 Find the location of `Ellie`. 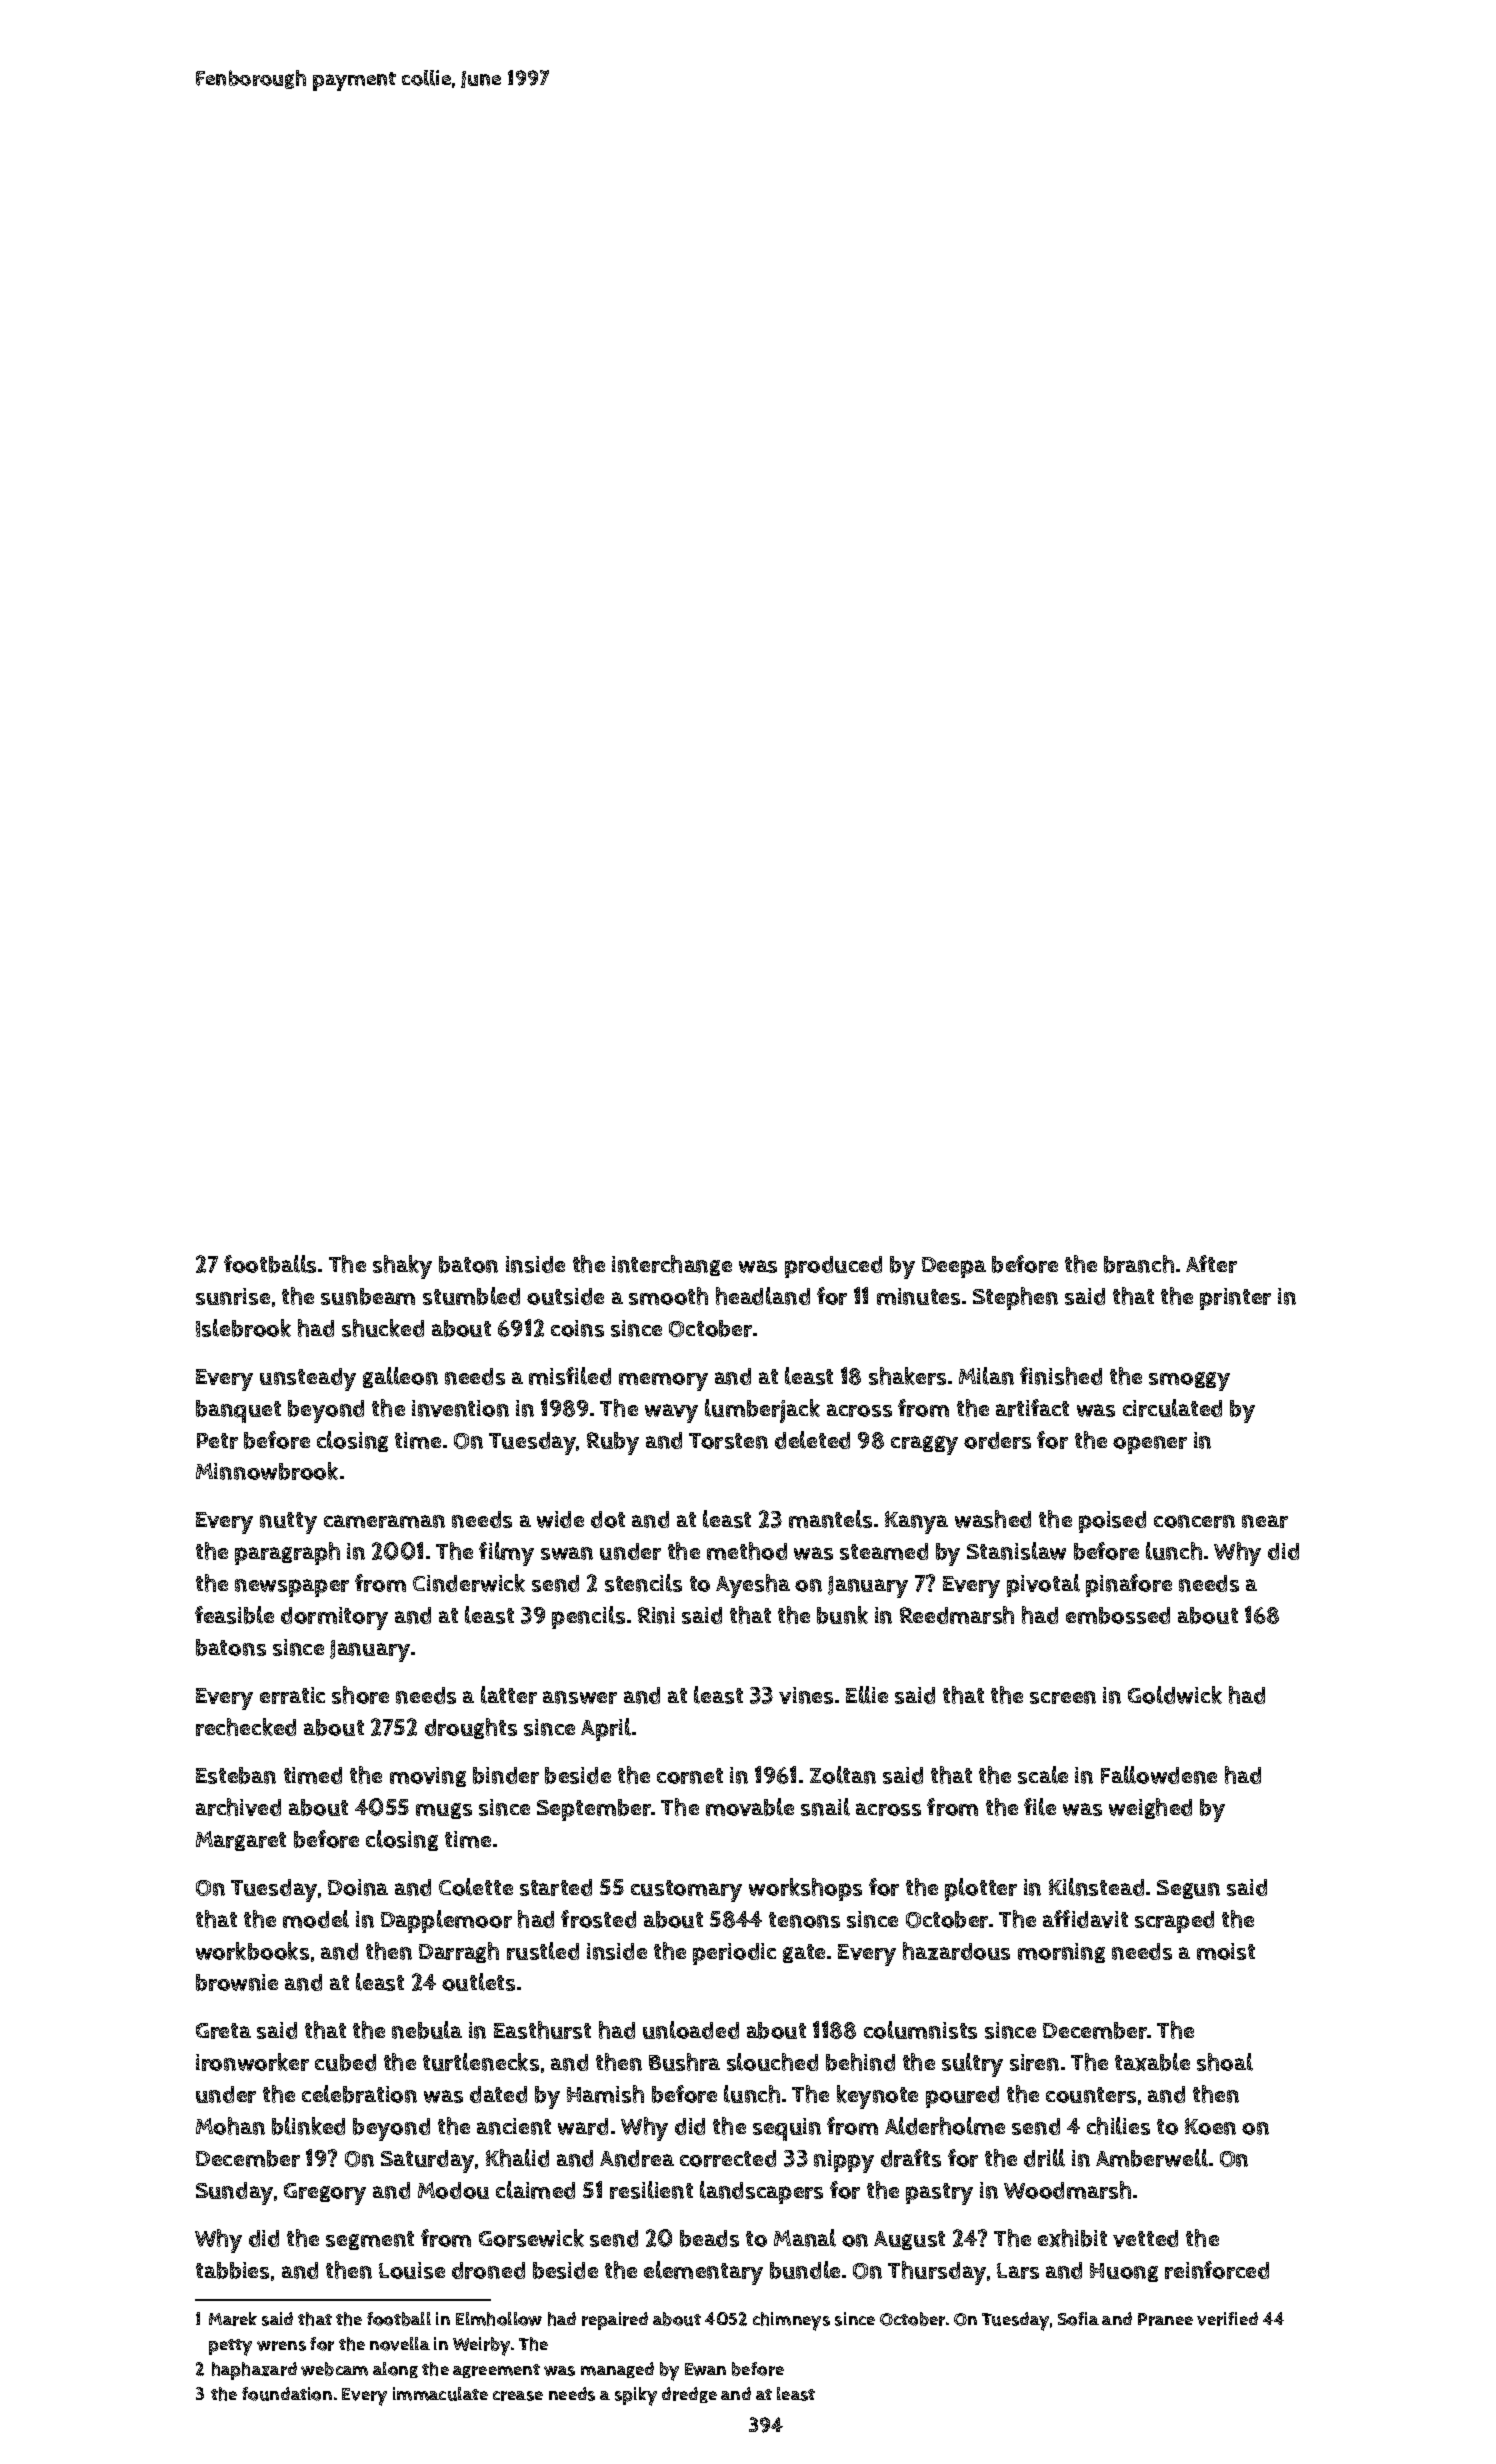

Ellie is located at coordinates (867, 1695).
